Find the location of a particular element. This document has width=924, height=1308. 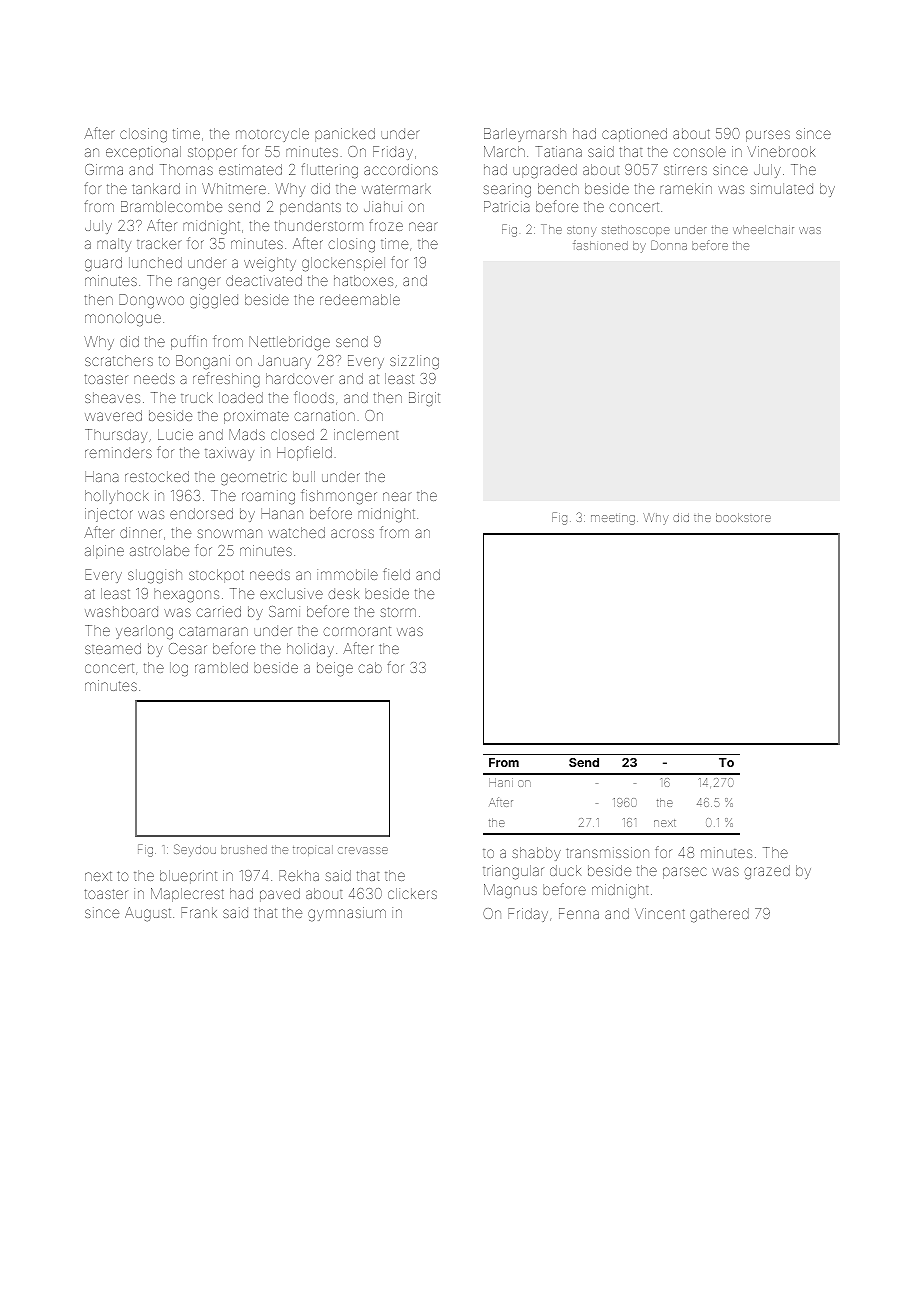

wheelchair is located at coordinates (763, 229).
